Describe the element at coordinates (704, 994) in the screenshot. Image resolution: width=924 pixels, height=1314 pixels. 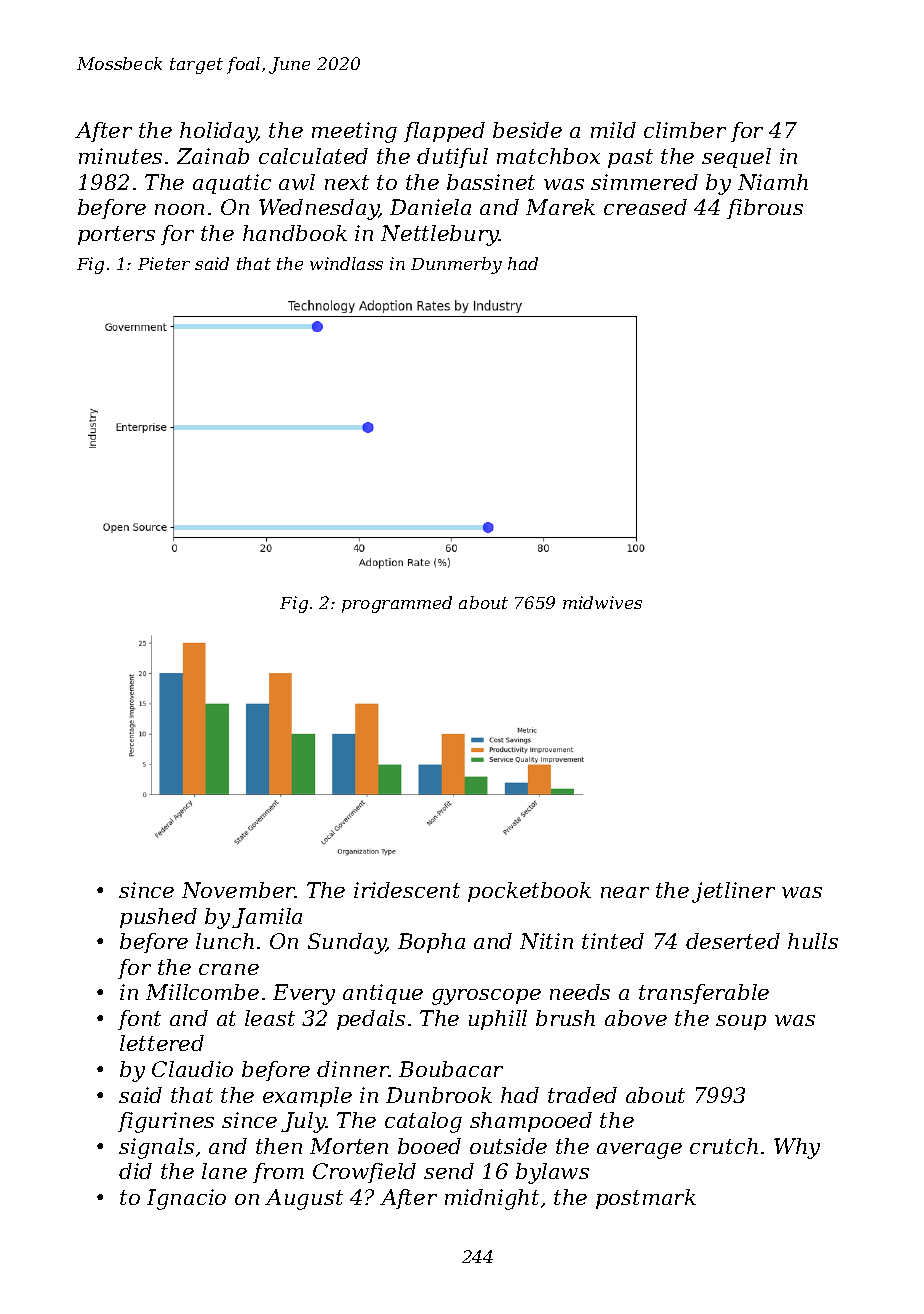
I see `transferable` at that location.
